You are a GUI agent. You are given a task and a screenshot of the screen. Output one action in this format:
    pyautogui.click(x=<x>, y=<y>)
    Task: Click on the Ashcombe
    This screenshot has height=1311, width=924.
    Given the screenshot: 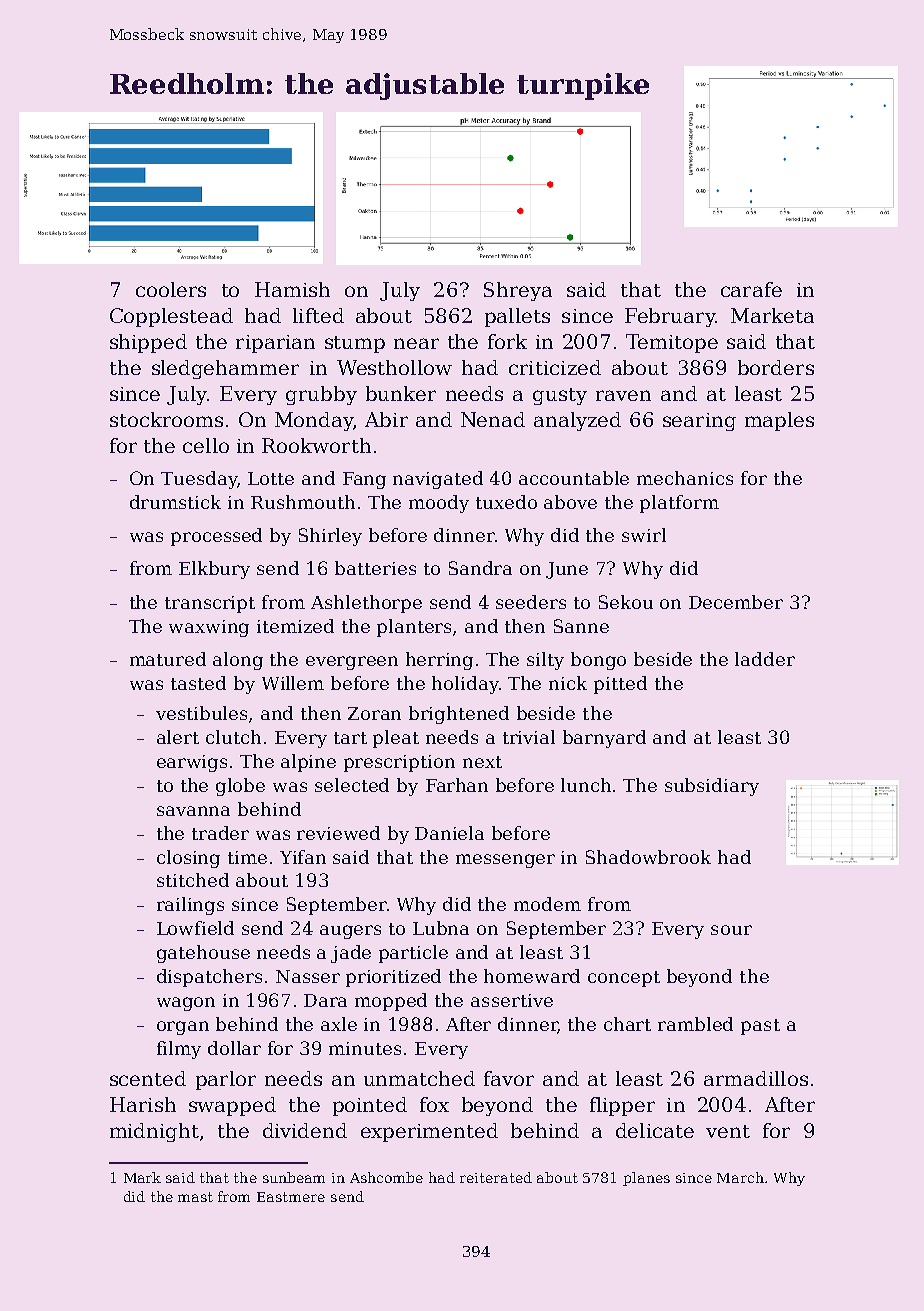 What is the action you would take?
    pyautogui.click(x=386, y=1177)
